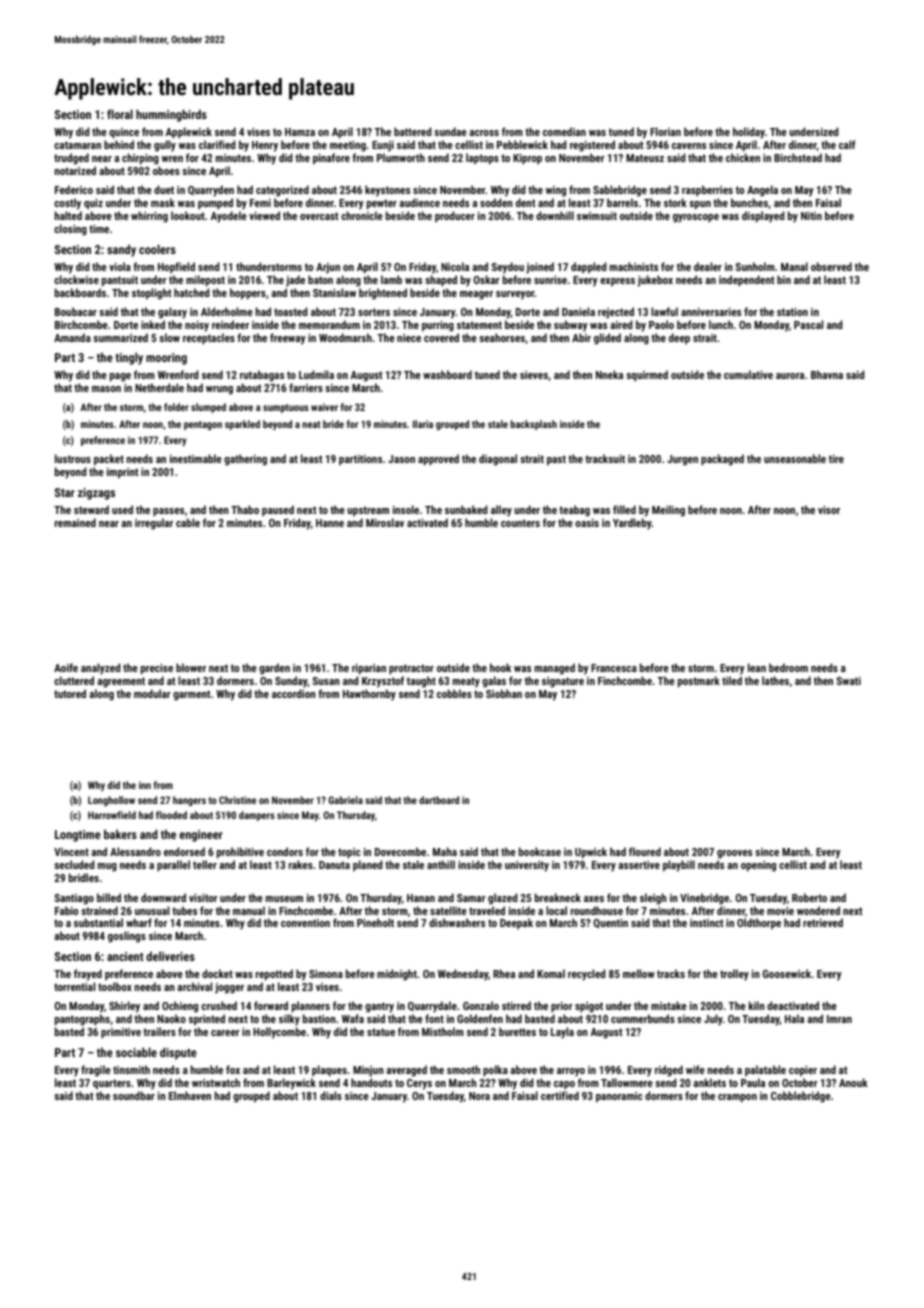 The width and height of the page is (924, 1308). What do you see at coordinates (534, 425) in the page?
I see `backsplash` at bounding box center [534, 425].
